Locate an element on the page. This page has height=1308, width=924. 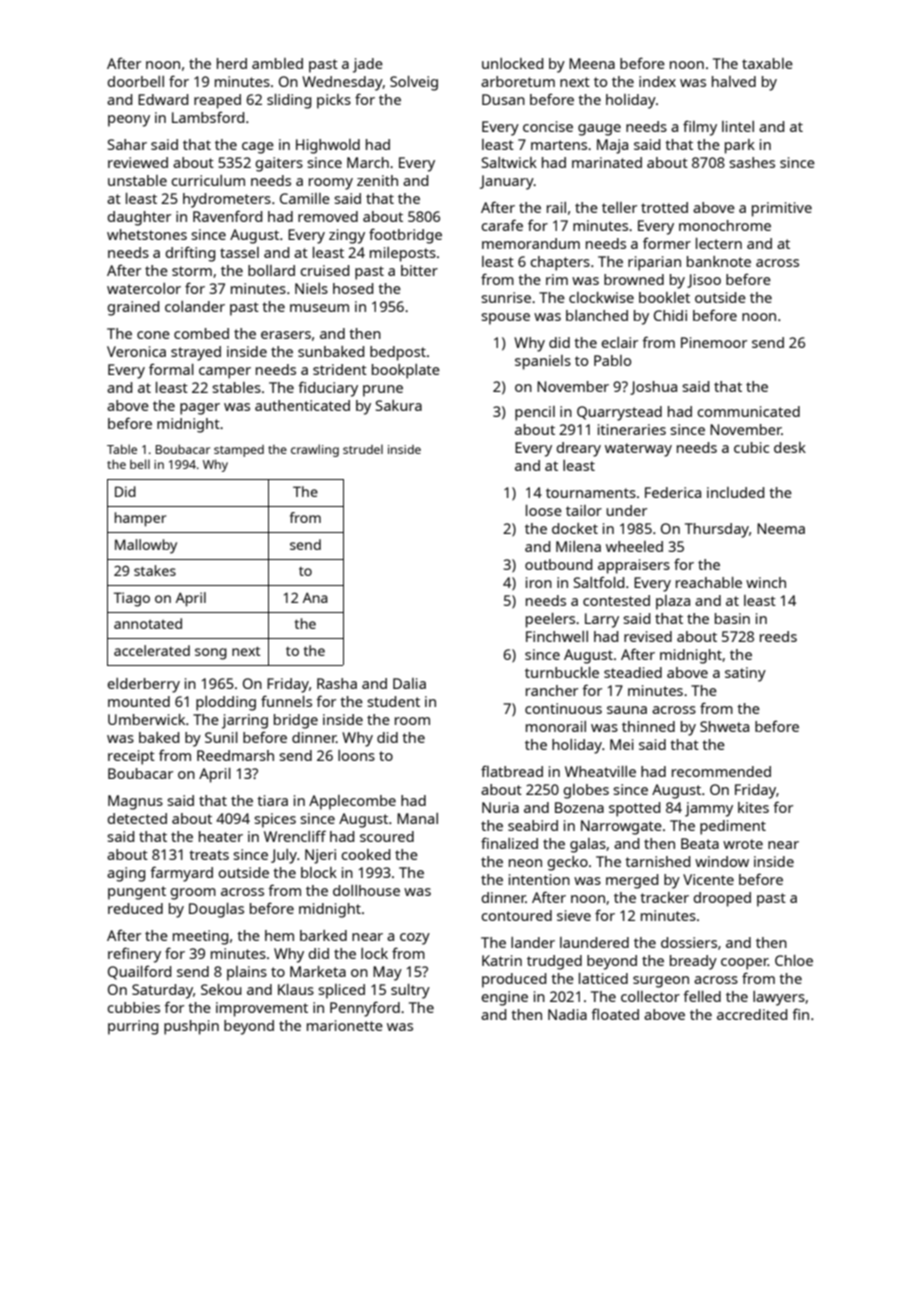
purring is located at coordinates (133, 1027).
